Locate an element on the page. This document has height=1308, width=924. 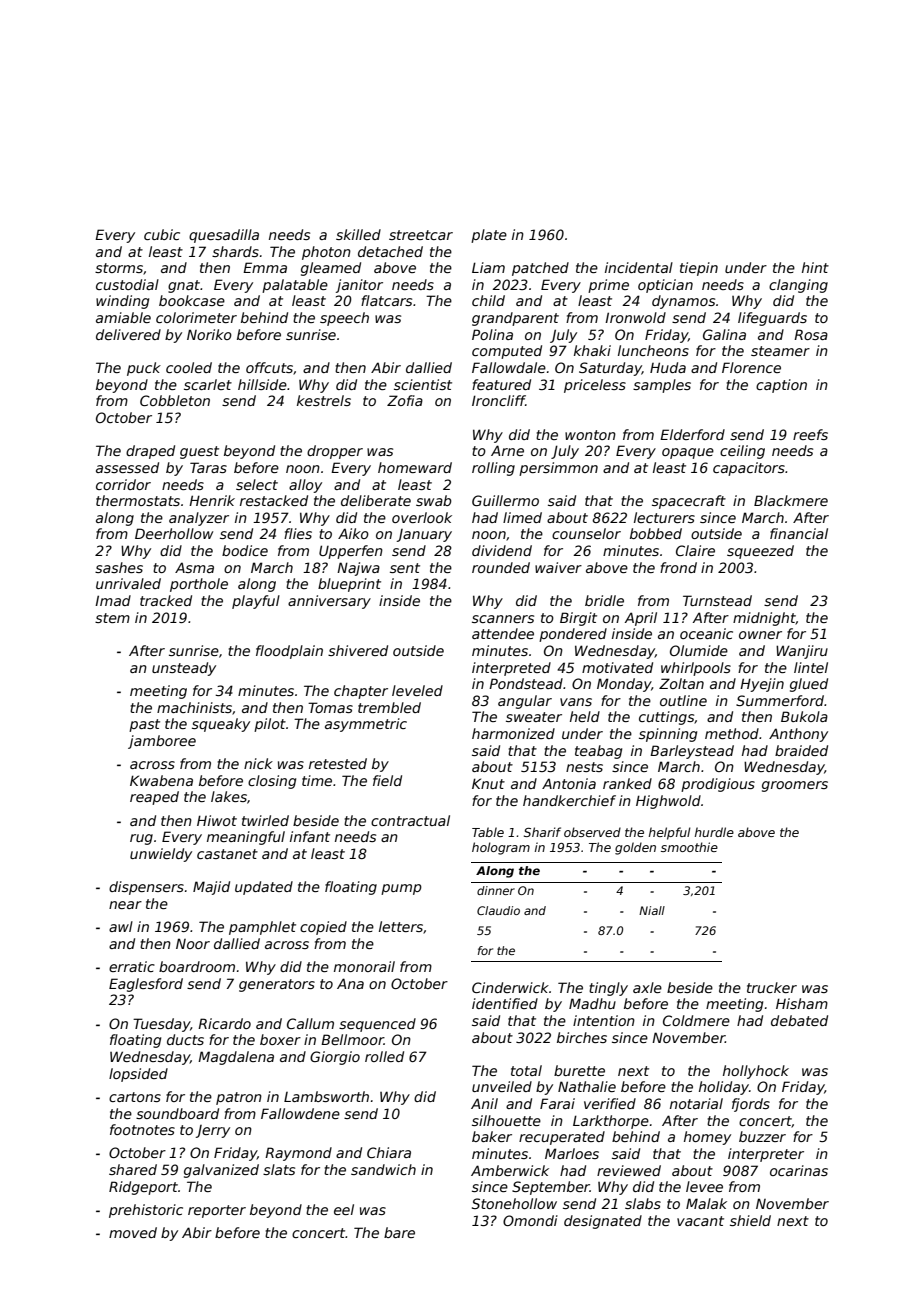
midnight is located at coordinates (764, 619).
